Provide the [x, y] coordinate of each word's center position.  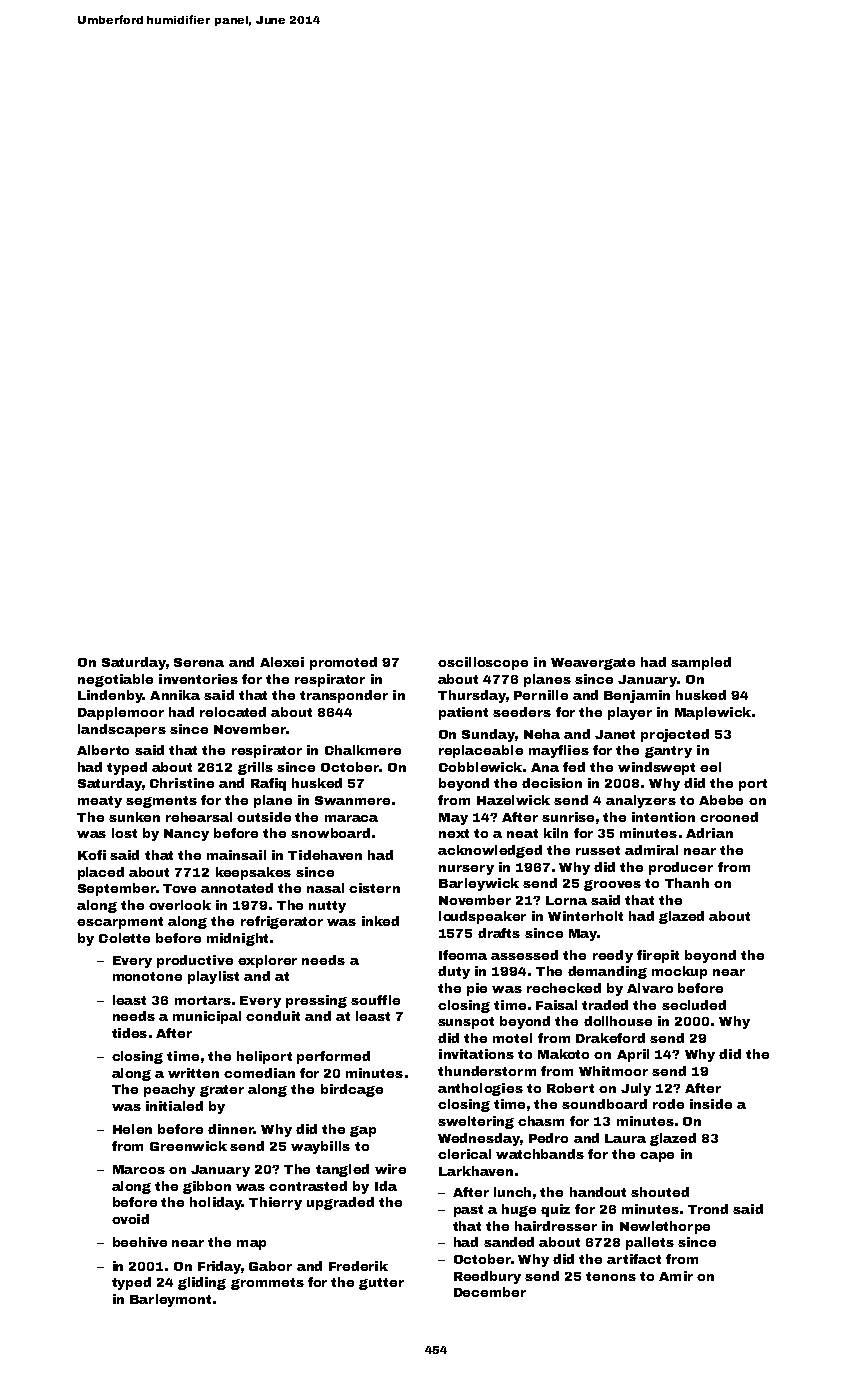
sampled [701, 663]
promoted [343, 663]
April [633, 1055]
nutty [327, 907]
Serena [199, 662]
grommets [267, 1284]
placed [101, 873]
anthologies [480, 1089]
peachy [169, 1090]
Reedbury [487, 1277]
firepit [658, 956]
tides [129, 1033]
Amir [676, 1276]
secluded [694, 1005]
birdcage [352, 1090]
